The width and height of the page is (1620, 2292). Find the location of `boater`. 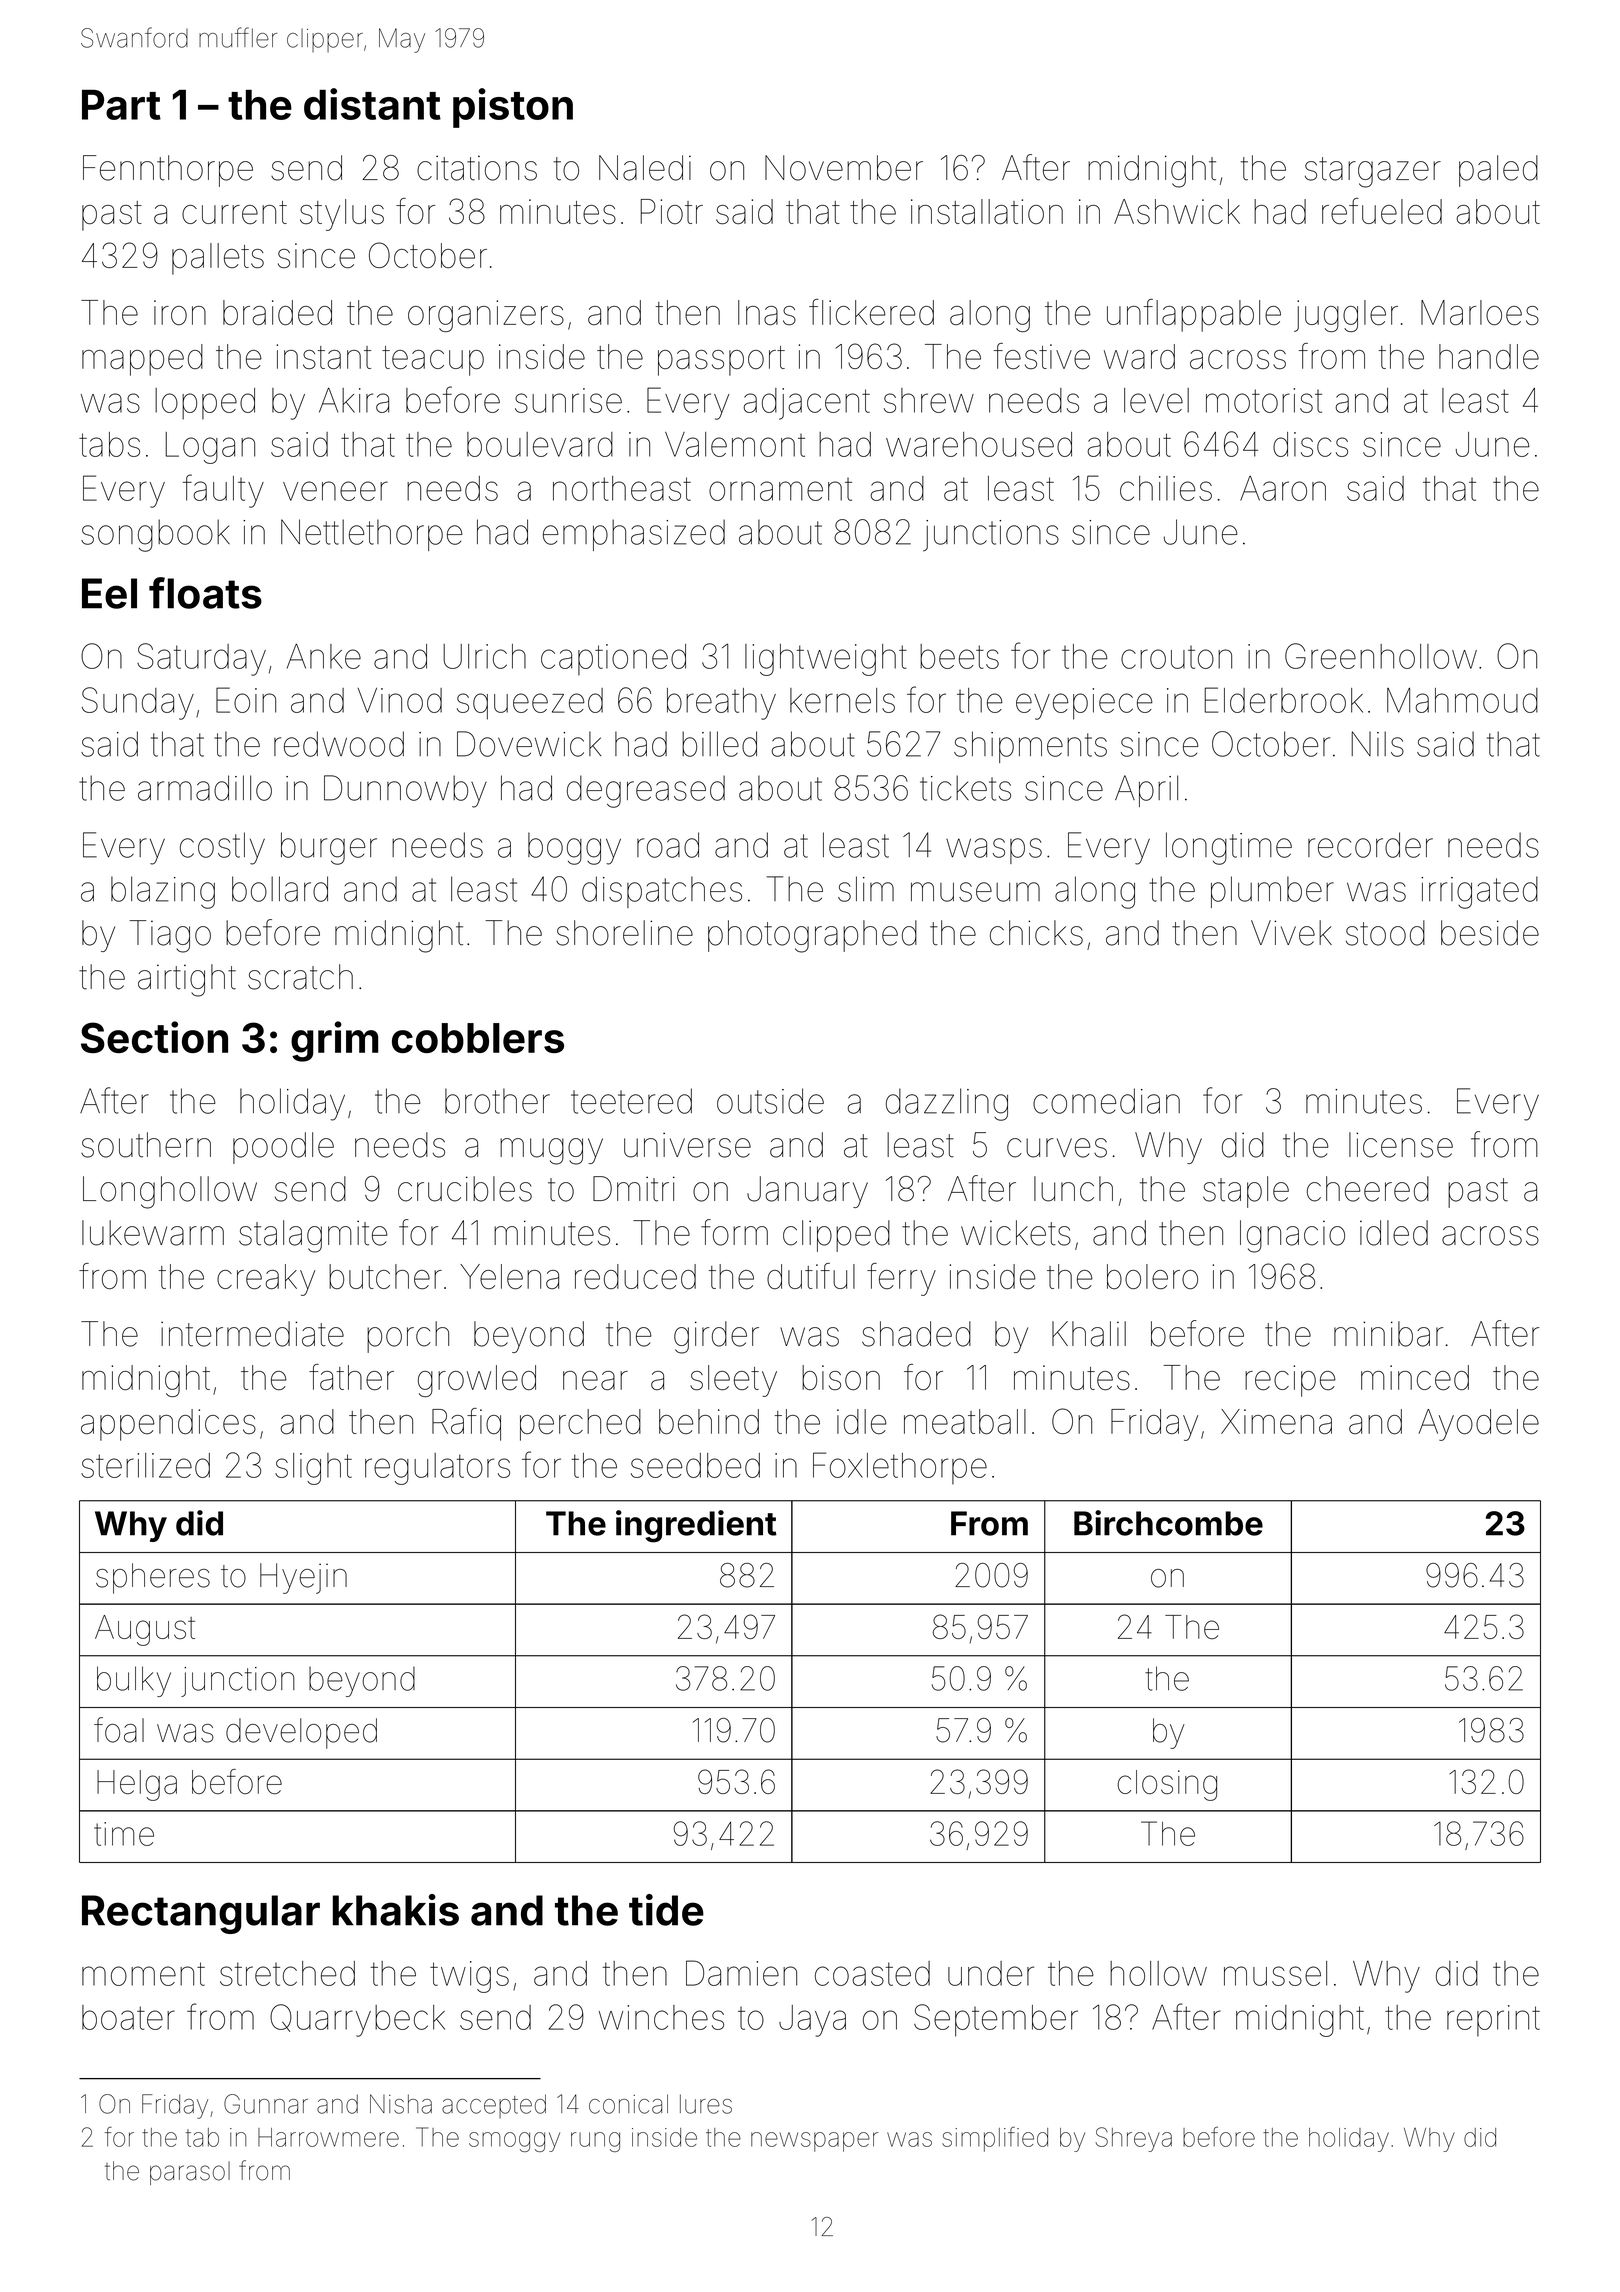

boater is located at coordinates (128, 2017).
